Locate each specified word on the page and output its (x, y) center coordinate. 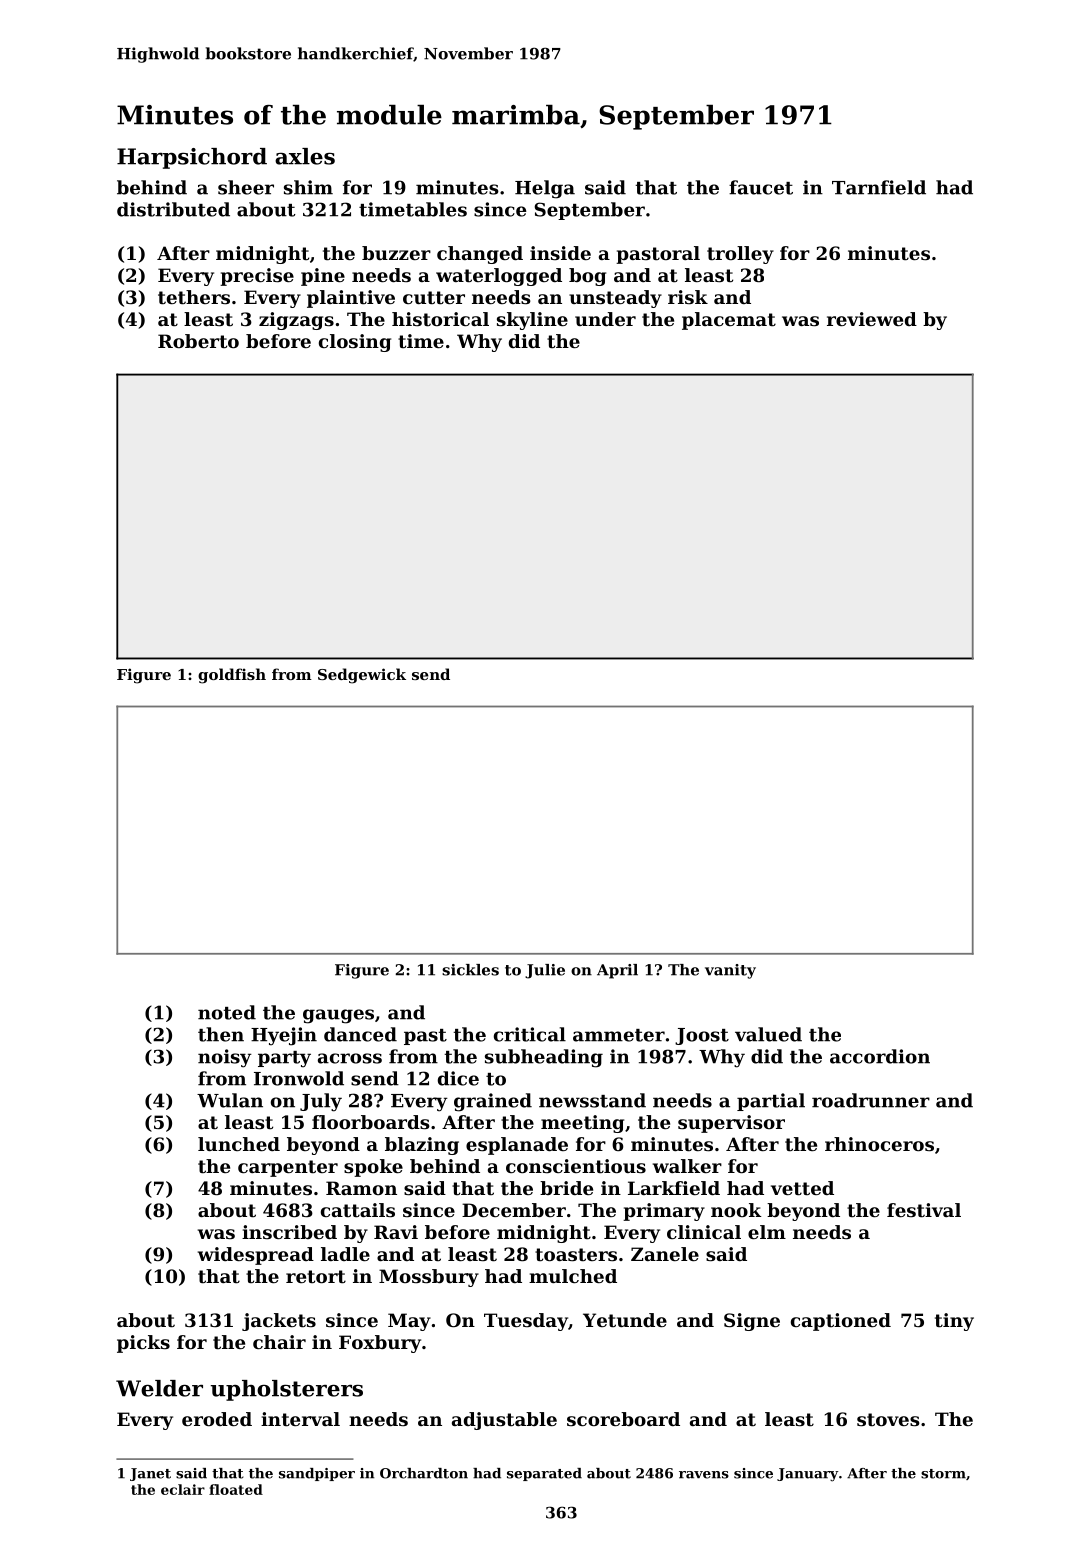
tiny (954, 1322)
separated (544, 1474)
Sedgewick (362, 676)
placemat (729, 321)
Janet (150, 1474)
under (605, 319)
